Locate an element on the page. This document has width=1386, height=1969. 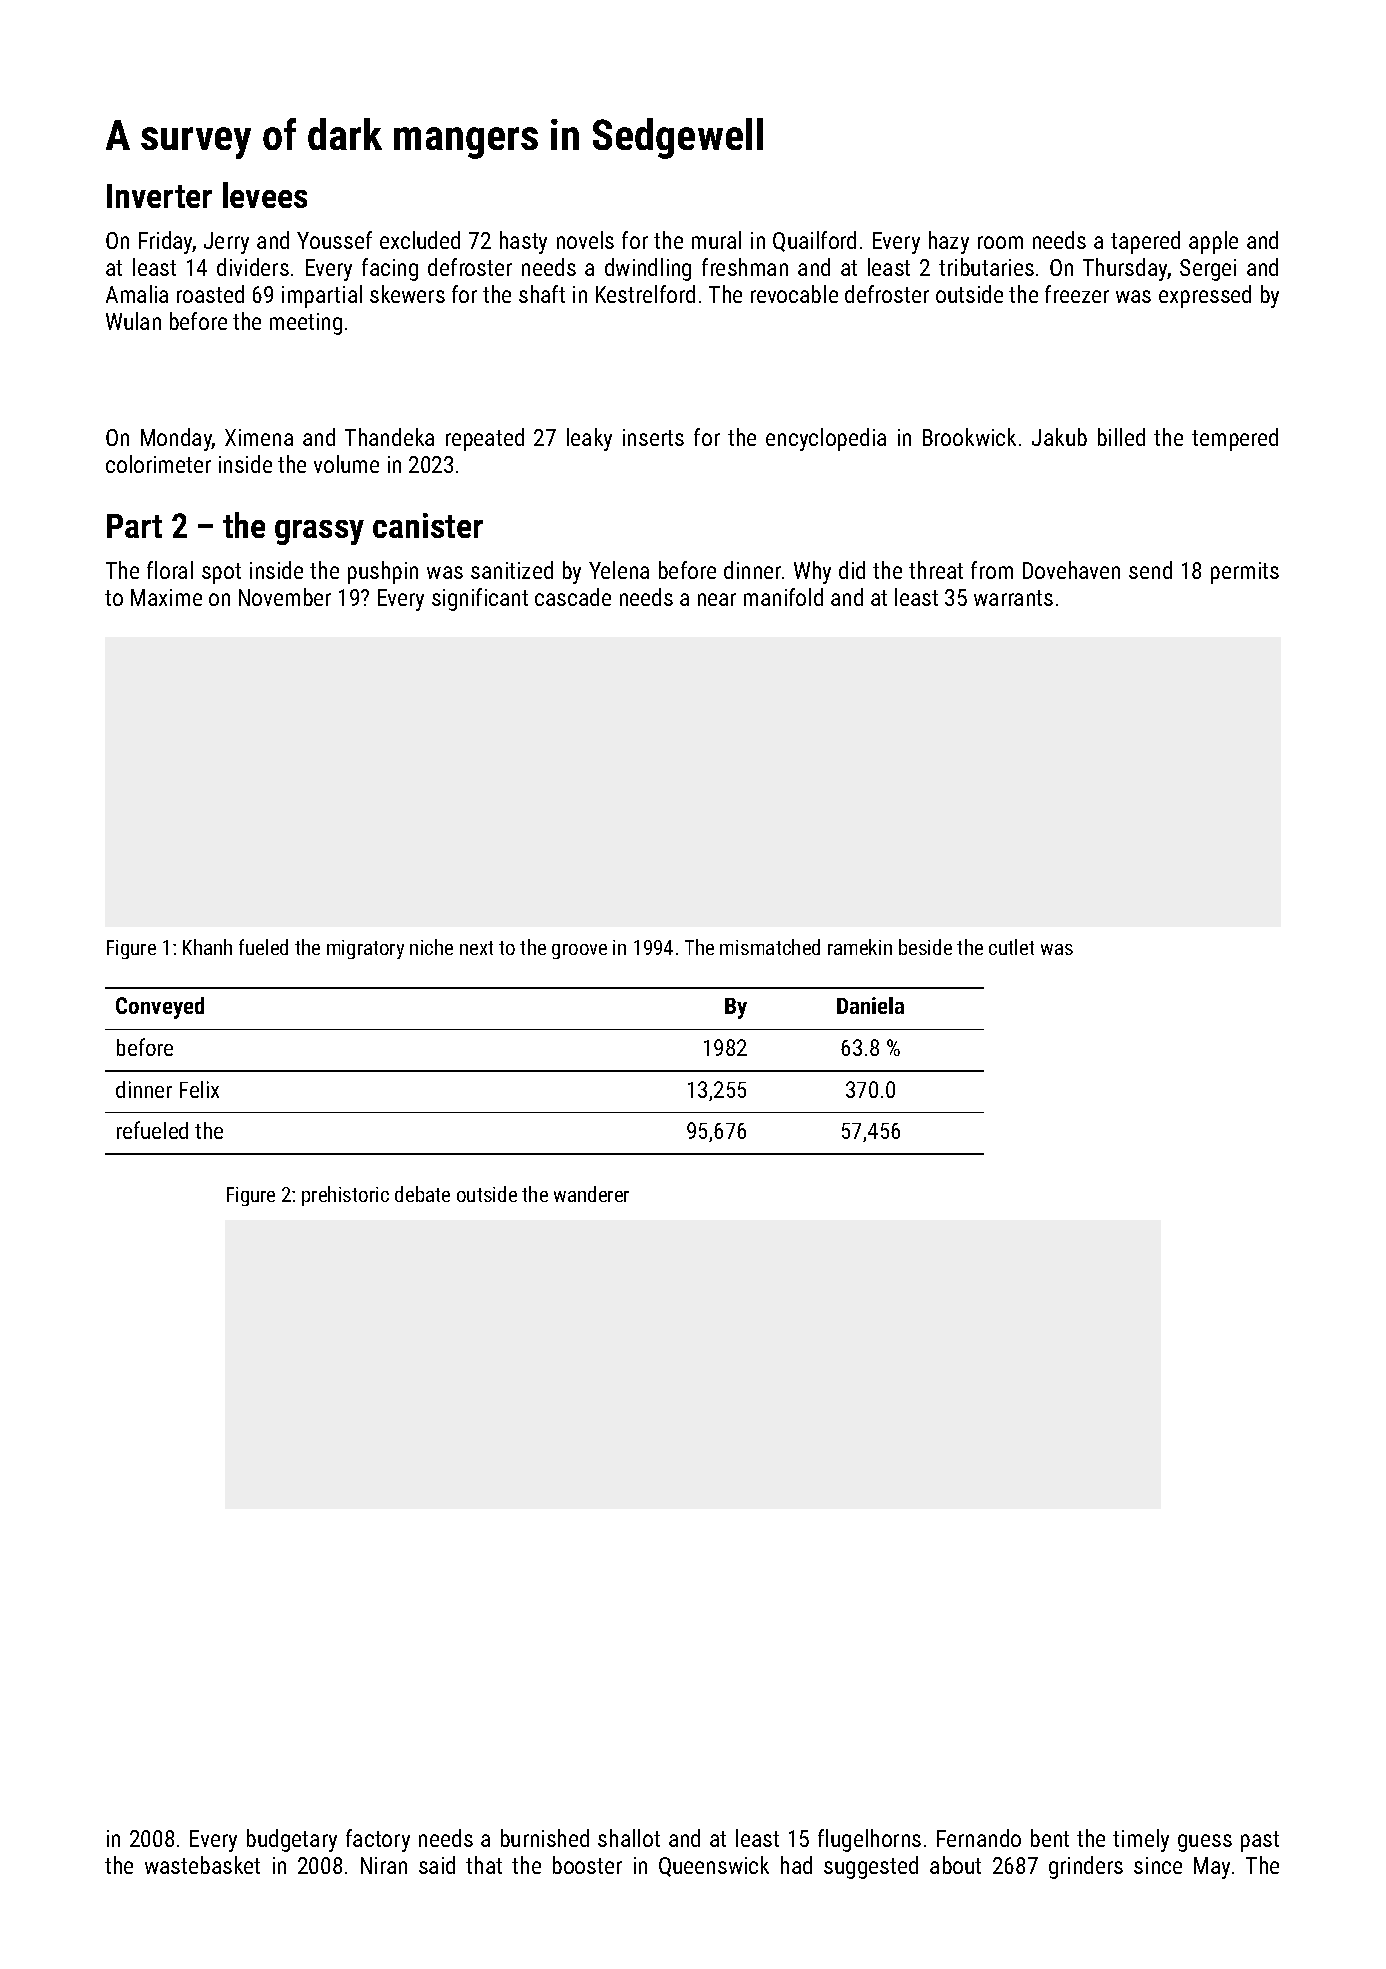
Daniela is located at coordinates (870, 1005).
